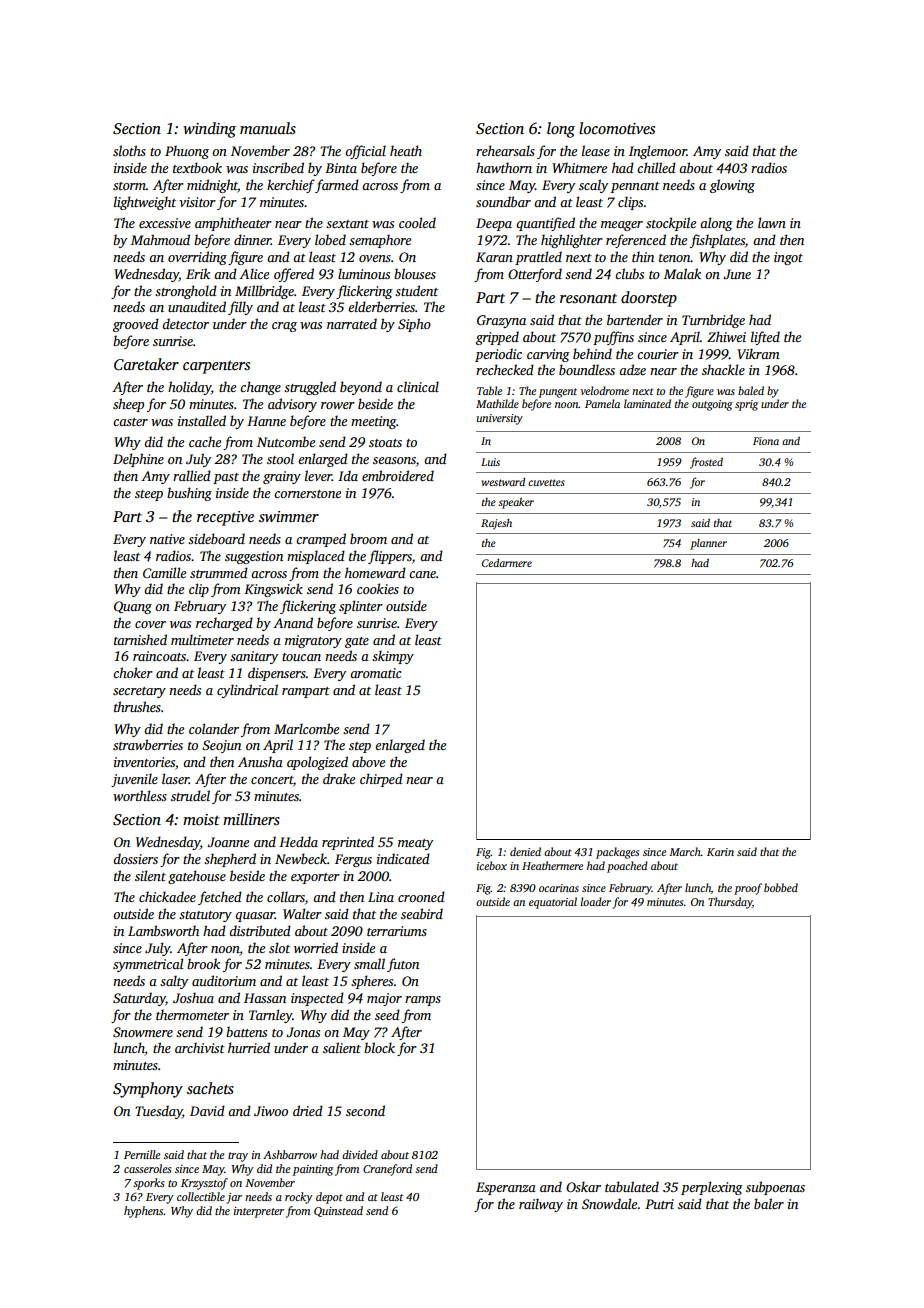 Image resolution: width=924 pixels, height=1308 pixels. Describe the element at coordinates (189, 388) in the page. I see `holiday` at that location.
